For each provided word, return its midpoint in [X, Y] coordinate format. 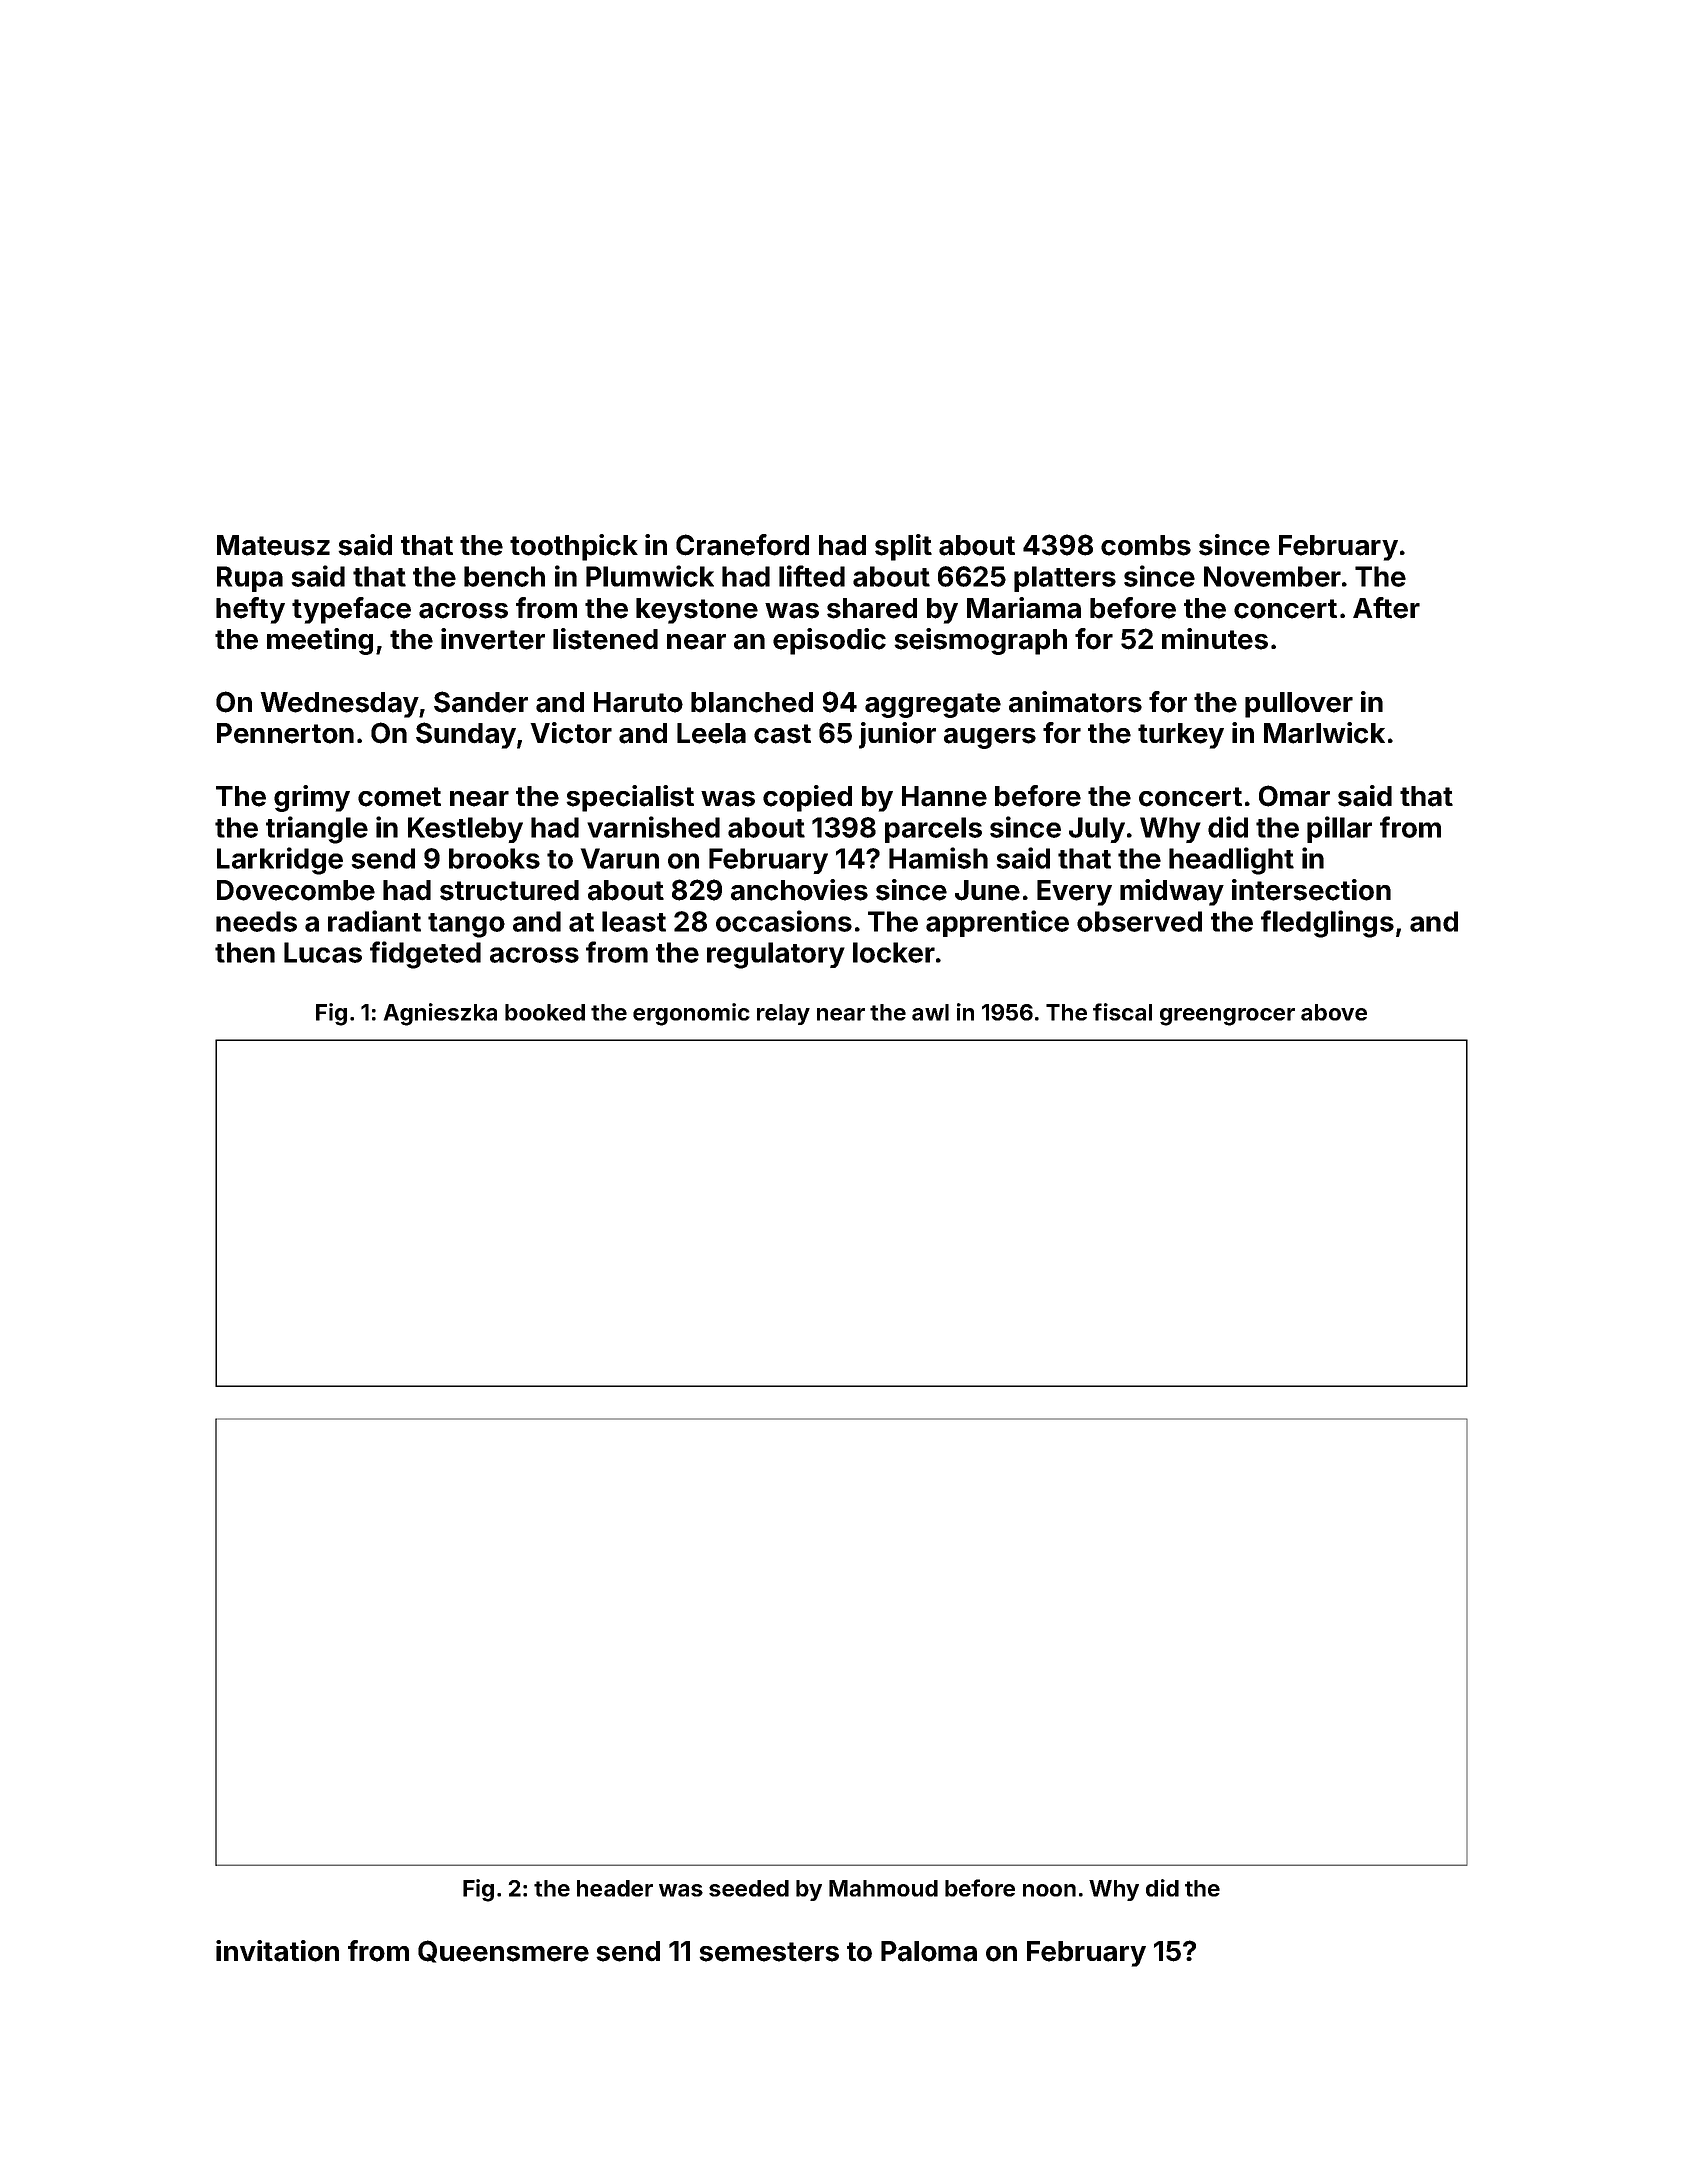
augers [990, 738]
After [1386, 608]
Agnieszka [440, 1014]
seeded [749, 1888]
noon [1049, 1890]
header [615, 1888]
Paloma [929, 1951]
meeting [320, 641]
